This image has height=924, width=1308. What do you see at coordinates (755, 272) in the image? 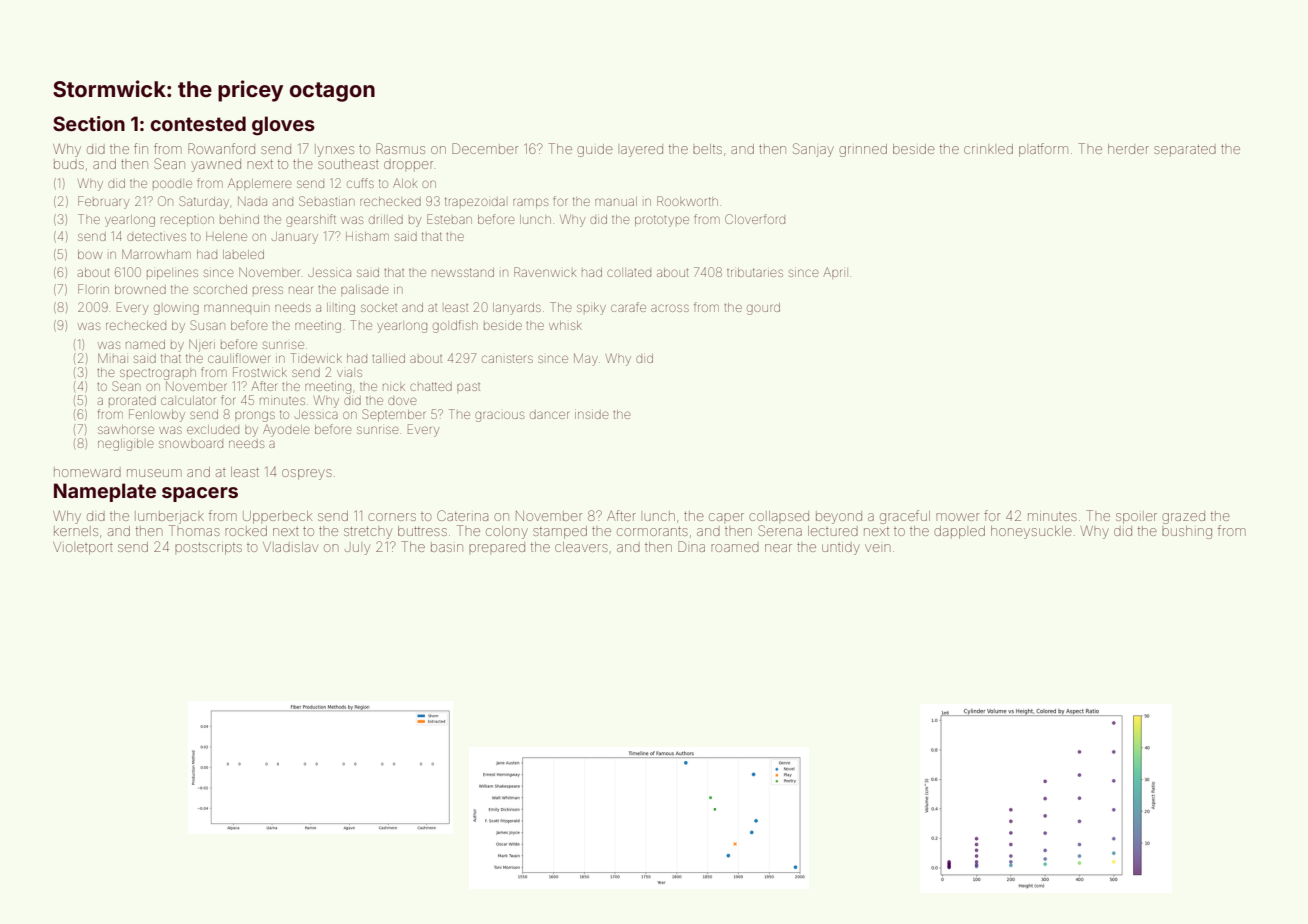
I see `tributaries` at bounding box center [755, 272].
